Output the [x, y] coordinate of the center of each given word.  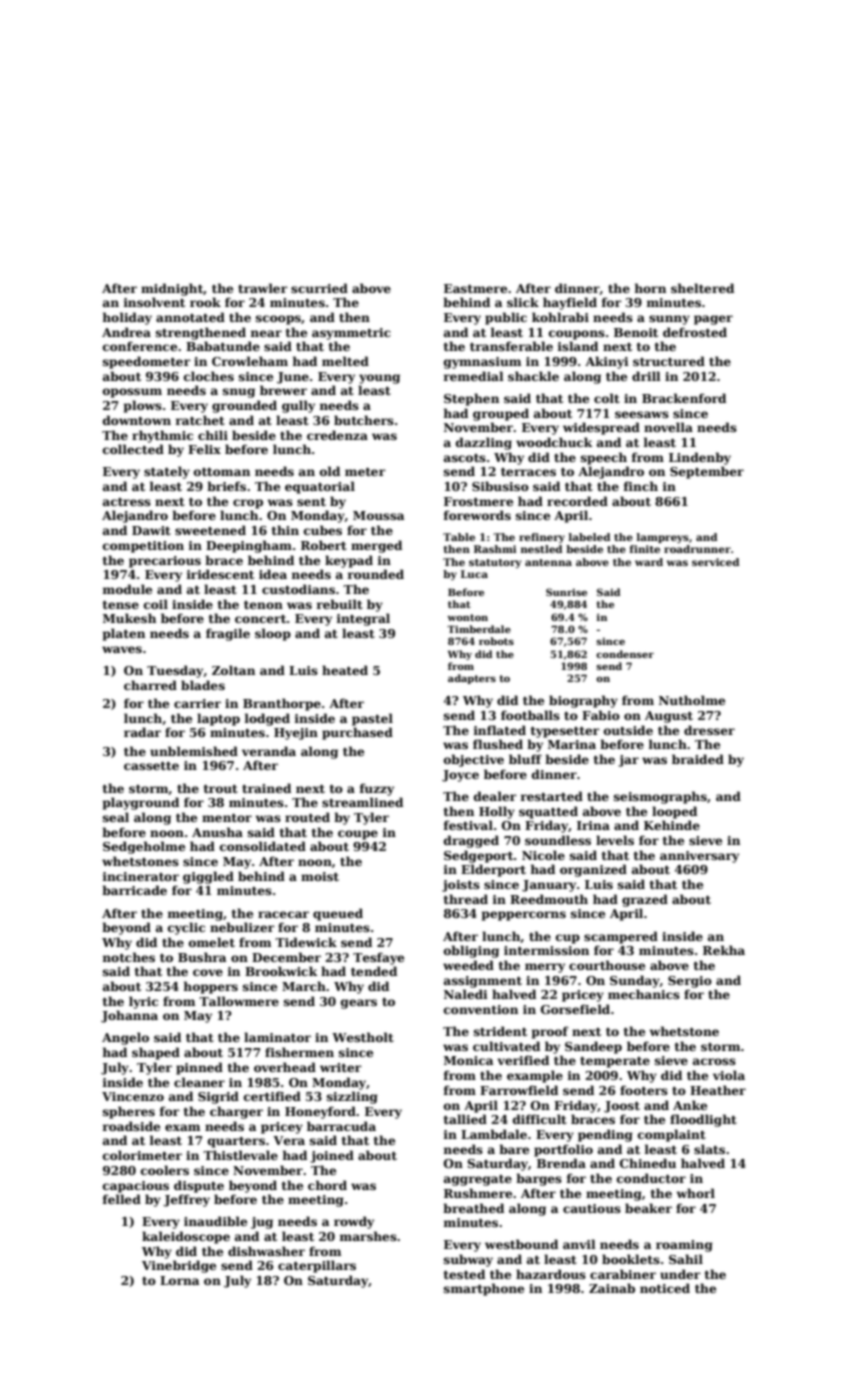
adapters [472, 679]
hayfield [570, 303]
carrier [197, 703]
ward [649, 562]
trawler [263, 288]
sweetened [210, 530]
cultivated [506, 1046]
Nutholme [692, 700]
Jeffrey [186, 1200]
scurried [319, 288]
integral [363, 619]
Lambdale [494, 1134]
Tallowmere [239, 1001]
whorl [695, 1193]
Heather [718, 1090]
